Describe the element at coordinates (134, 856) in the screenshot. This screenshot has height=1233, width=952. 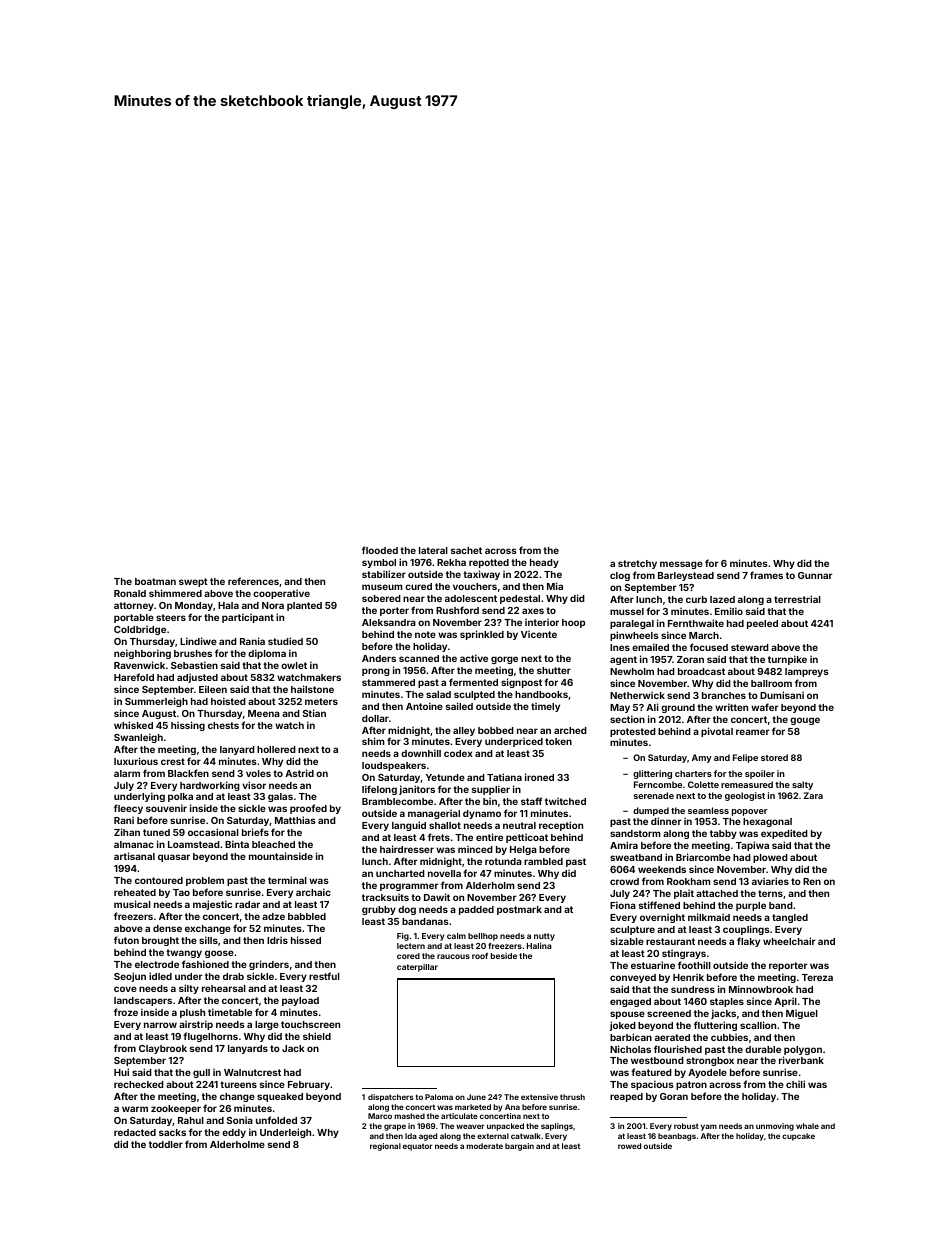
I see `artisanal` at that location.
